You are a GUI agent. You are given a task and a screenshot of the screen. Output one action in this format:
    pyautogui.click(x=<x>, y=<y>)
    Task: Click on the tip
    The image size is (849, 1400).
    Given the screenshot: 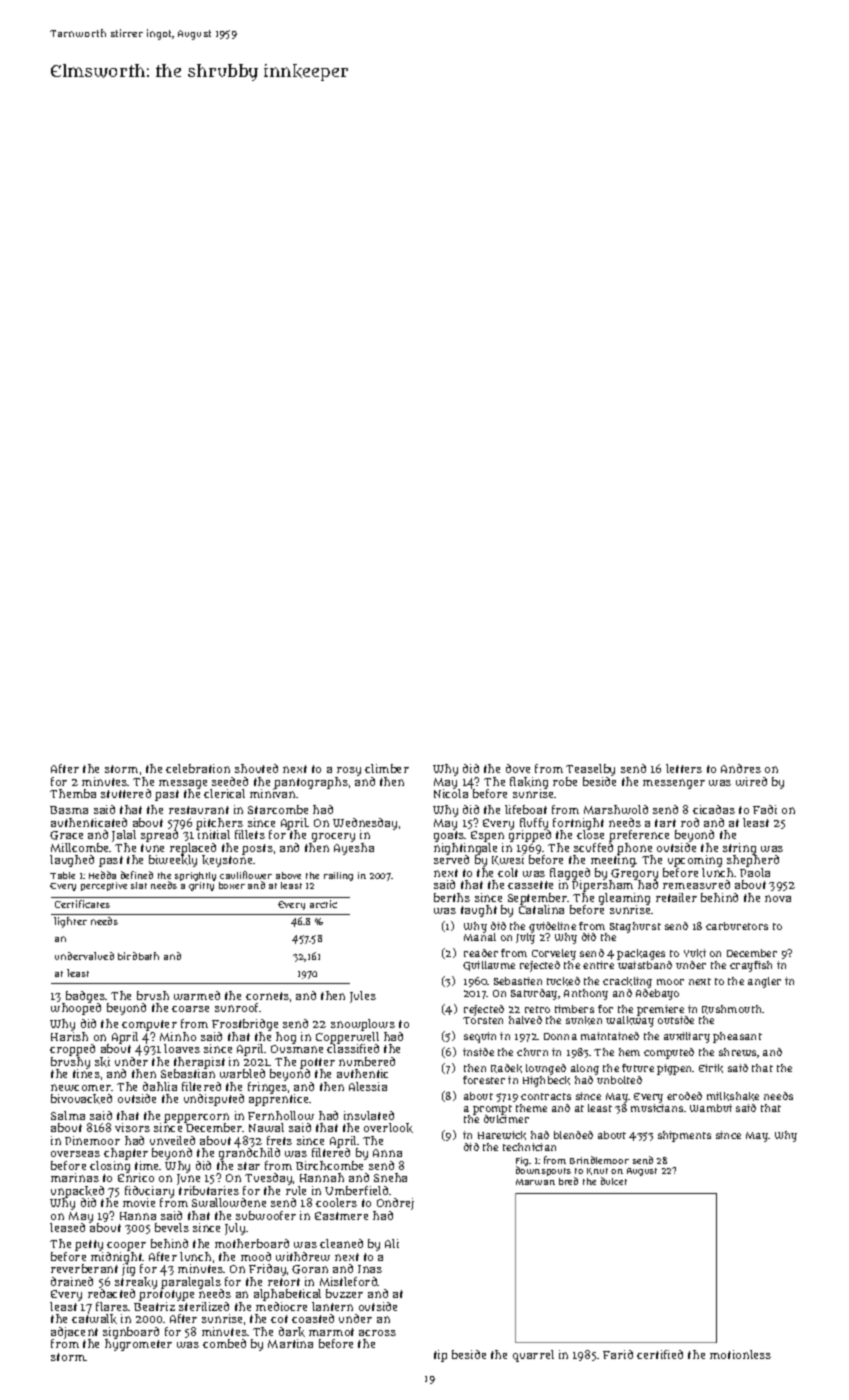 What is the action you would take?
    pyautogui.click(x=440, y=1356)
